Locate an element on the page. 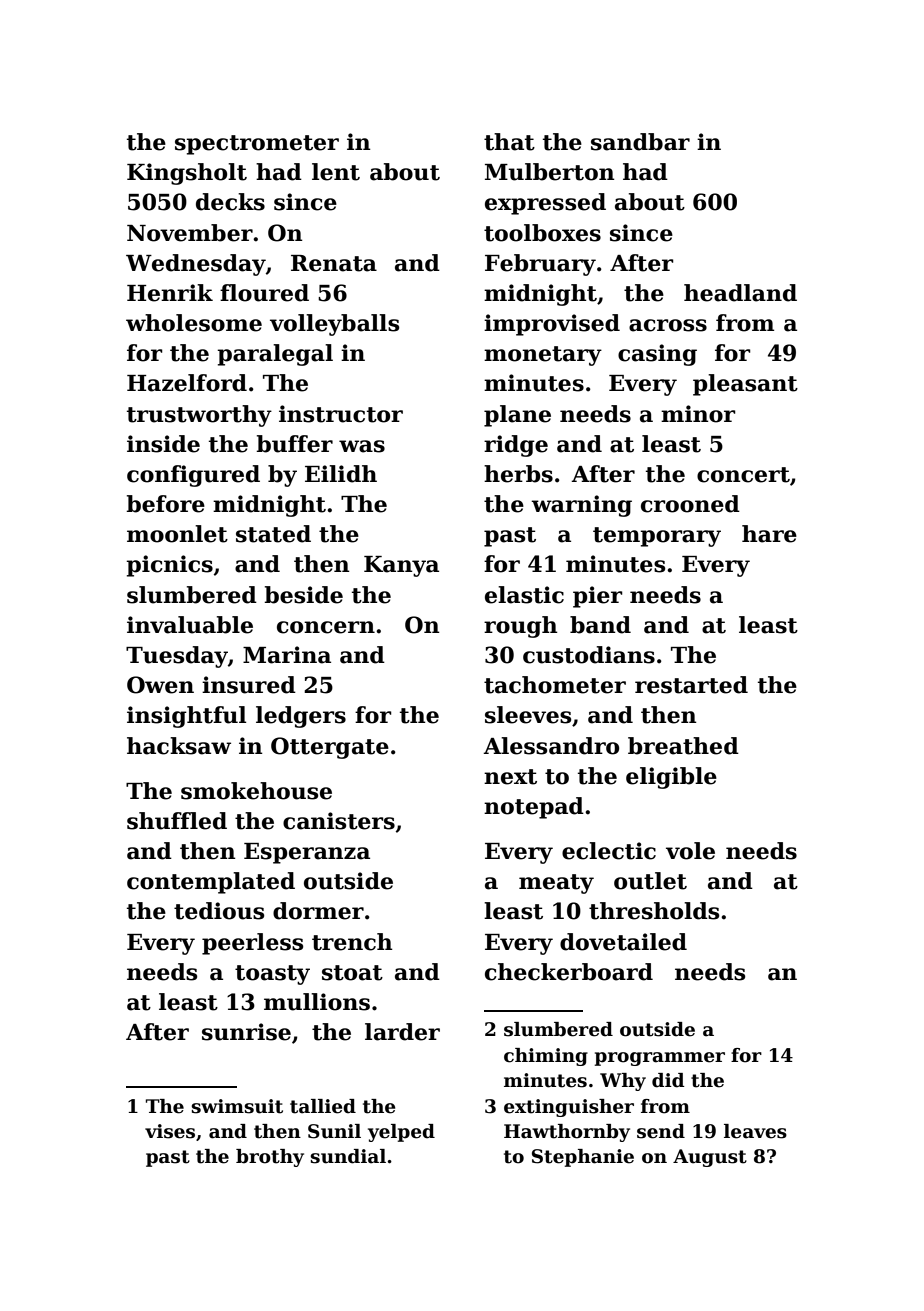 The width and height of the image is (924, 1311). eligible is located at coordinates (671, 778).
